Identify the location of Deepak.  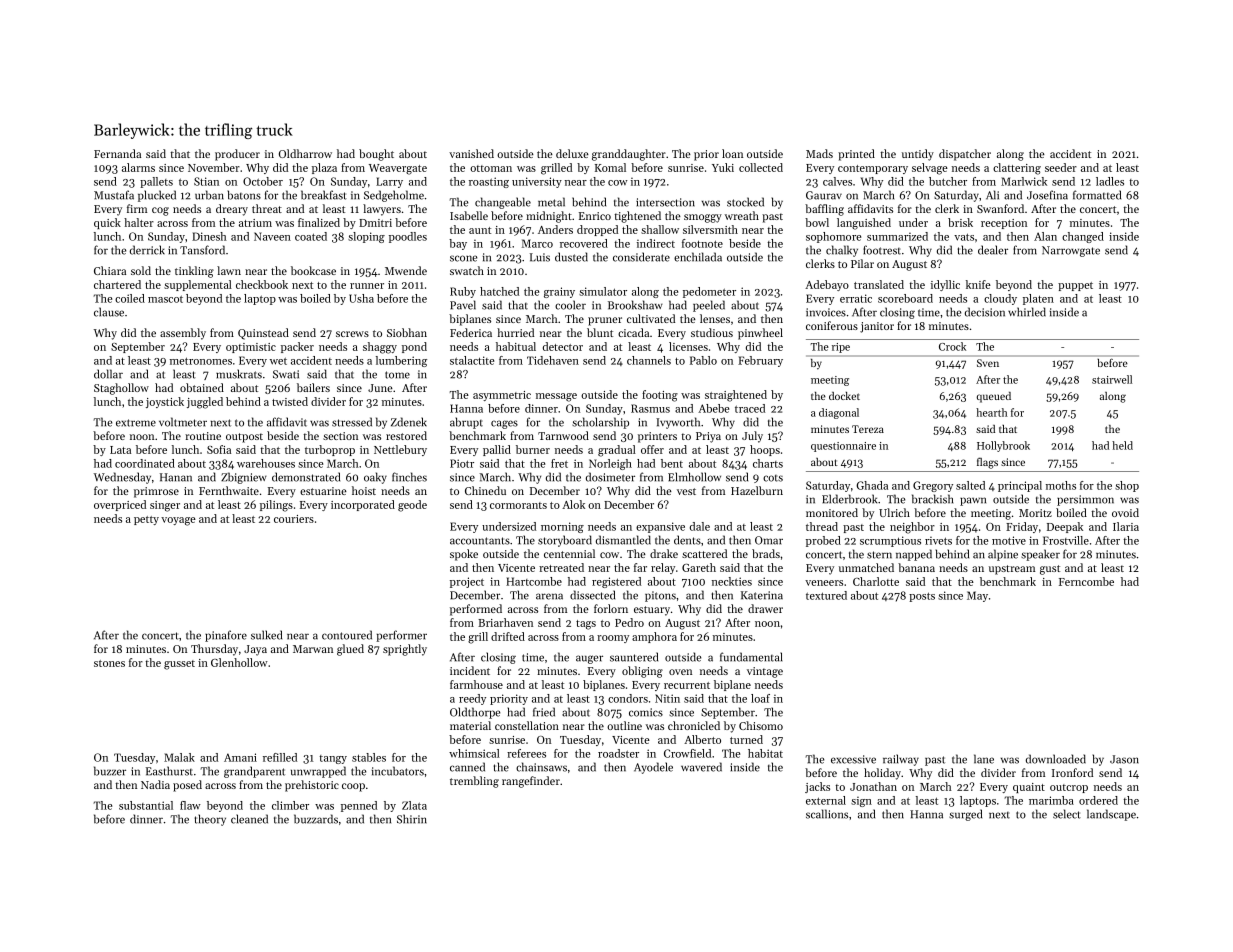
(1065, 527).
